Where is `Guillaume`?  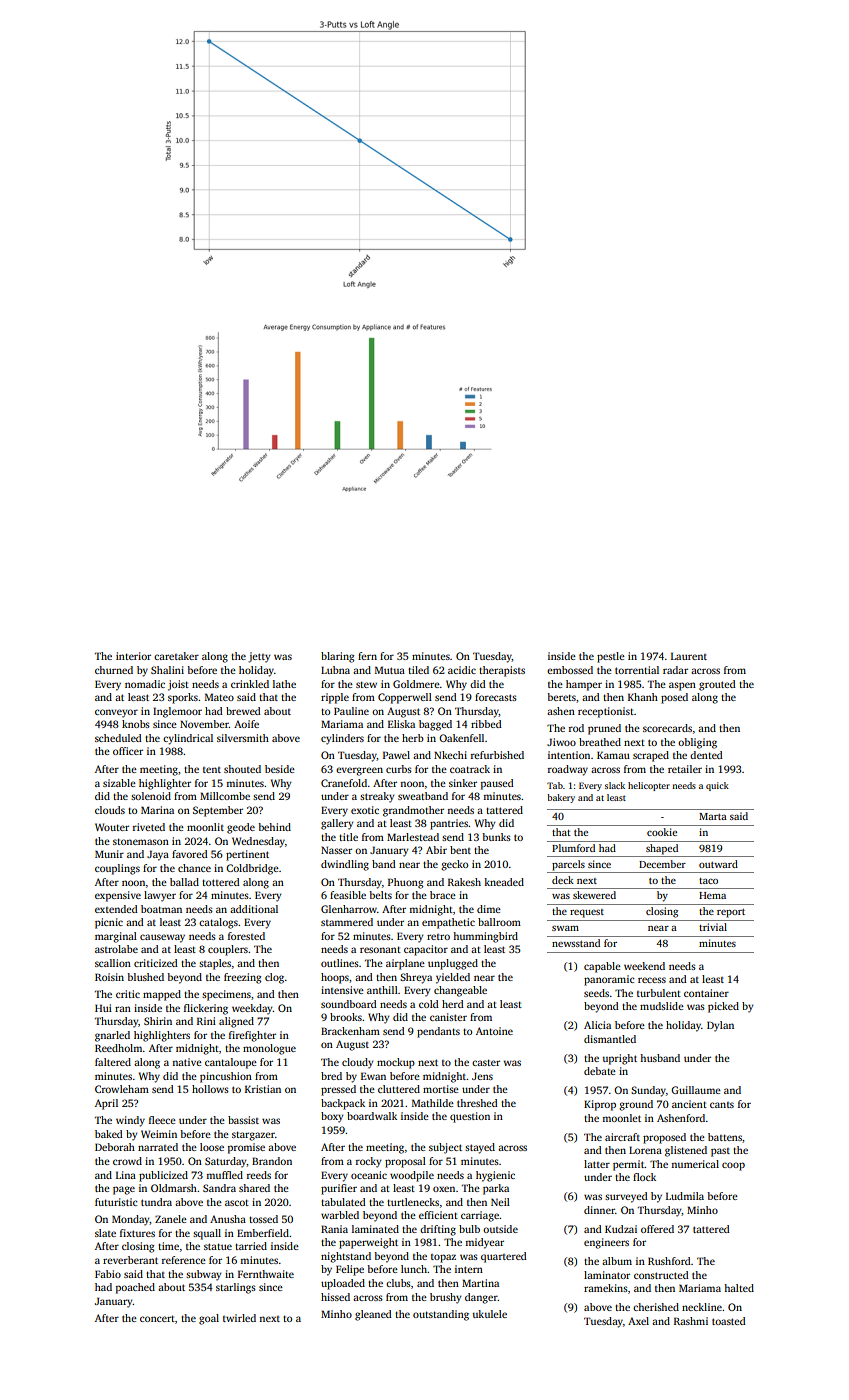 Guillaume is located at coordinates (696, 1090).
